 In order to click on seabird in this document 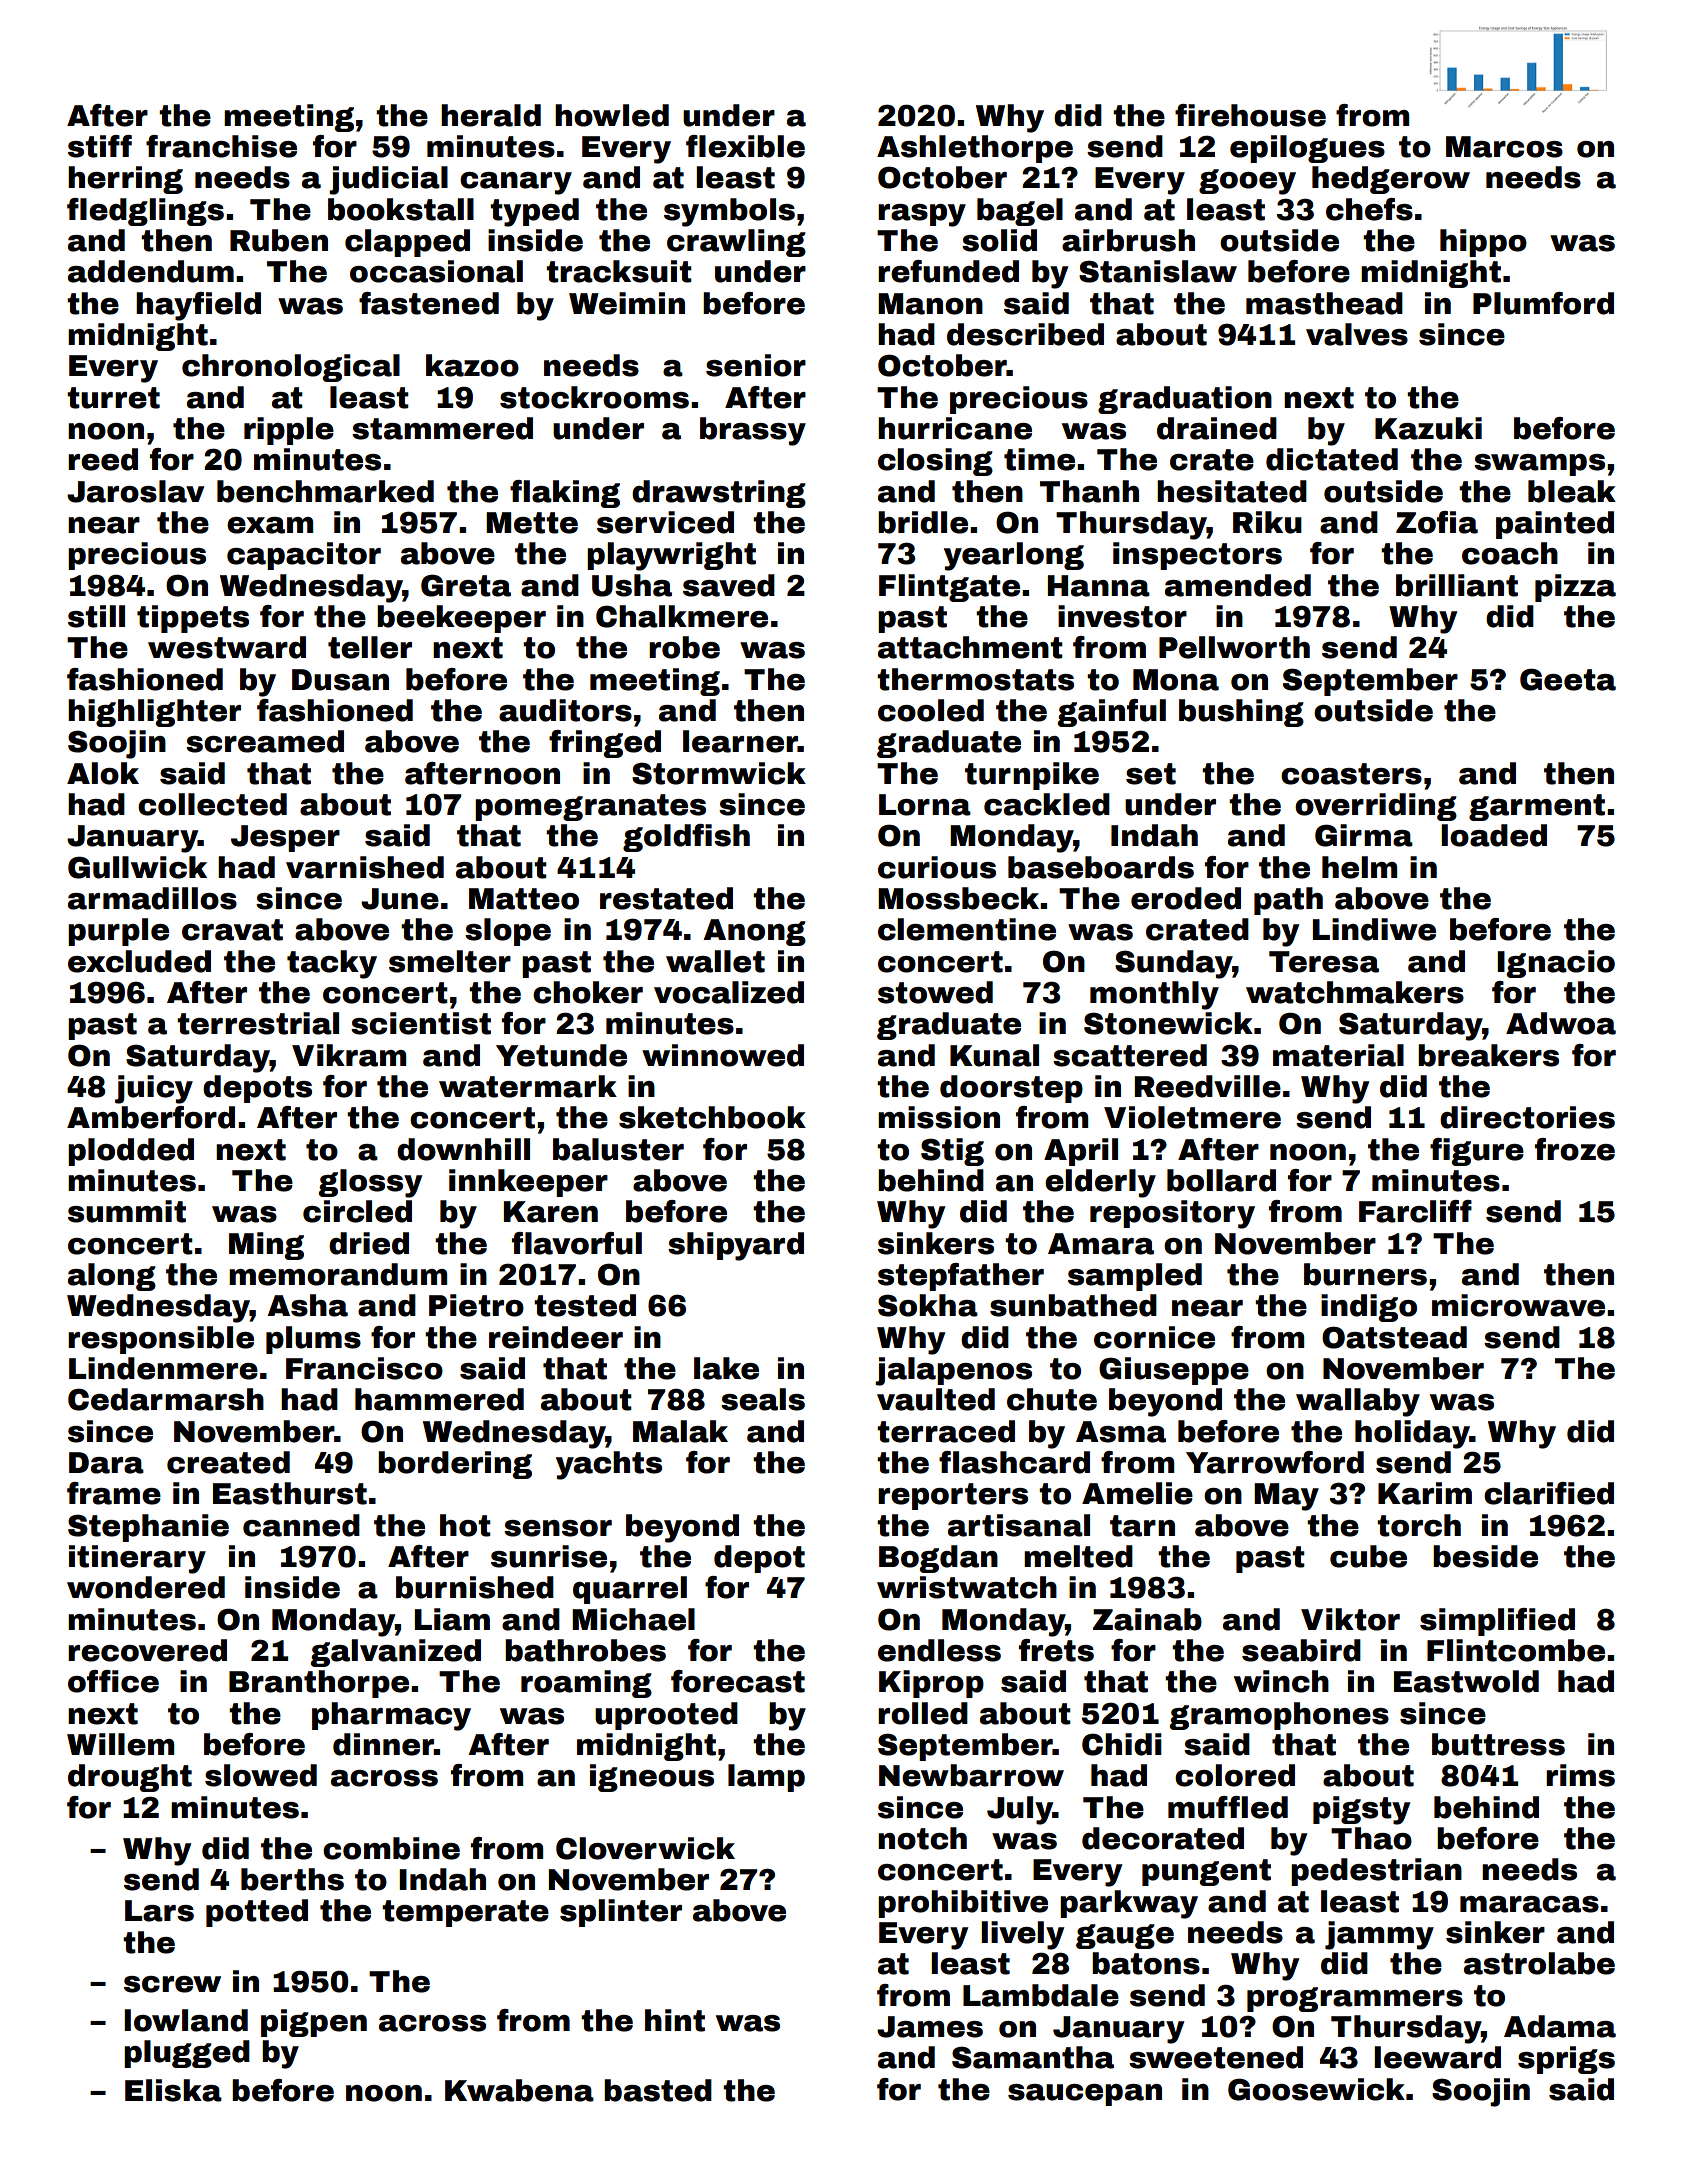, I will do `click(1301, 1650)`.
